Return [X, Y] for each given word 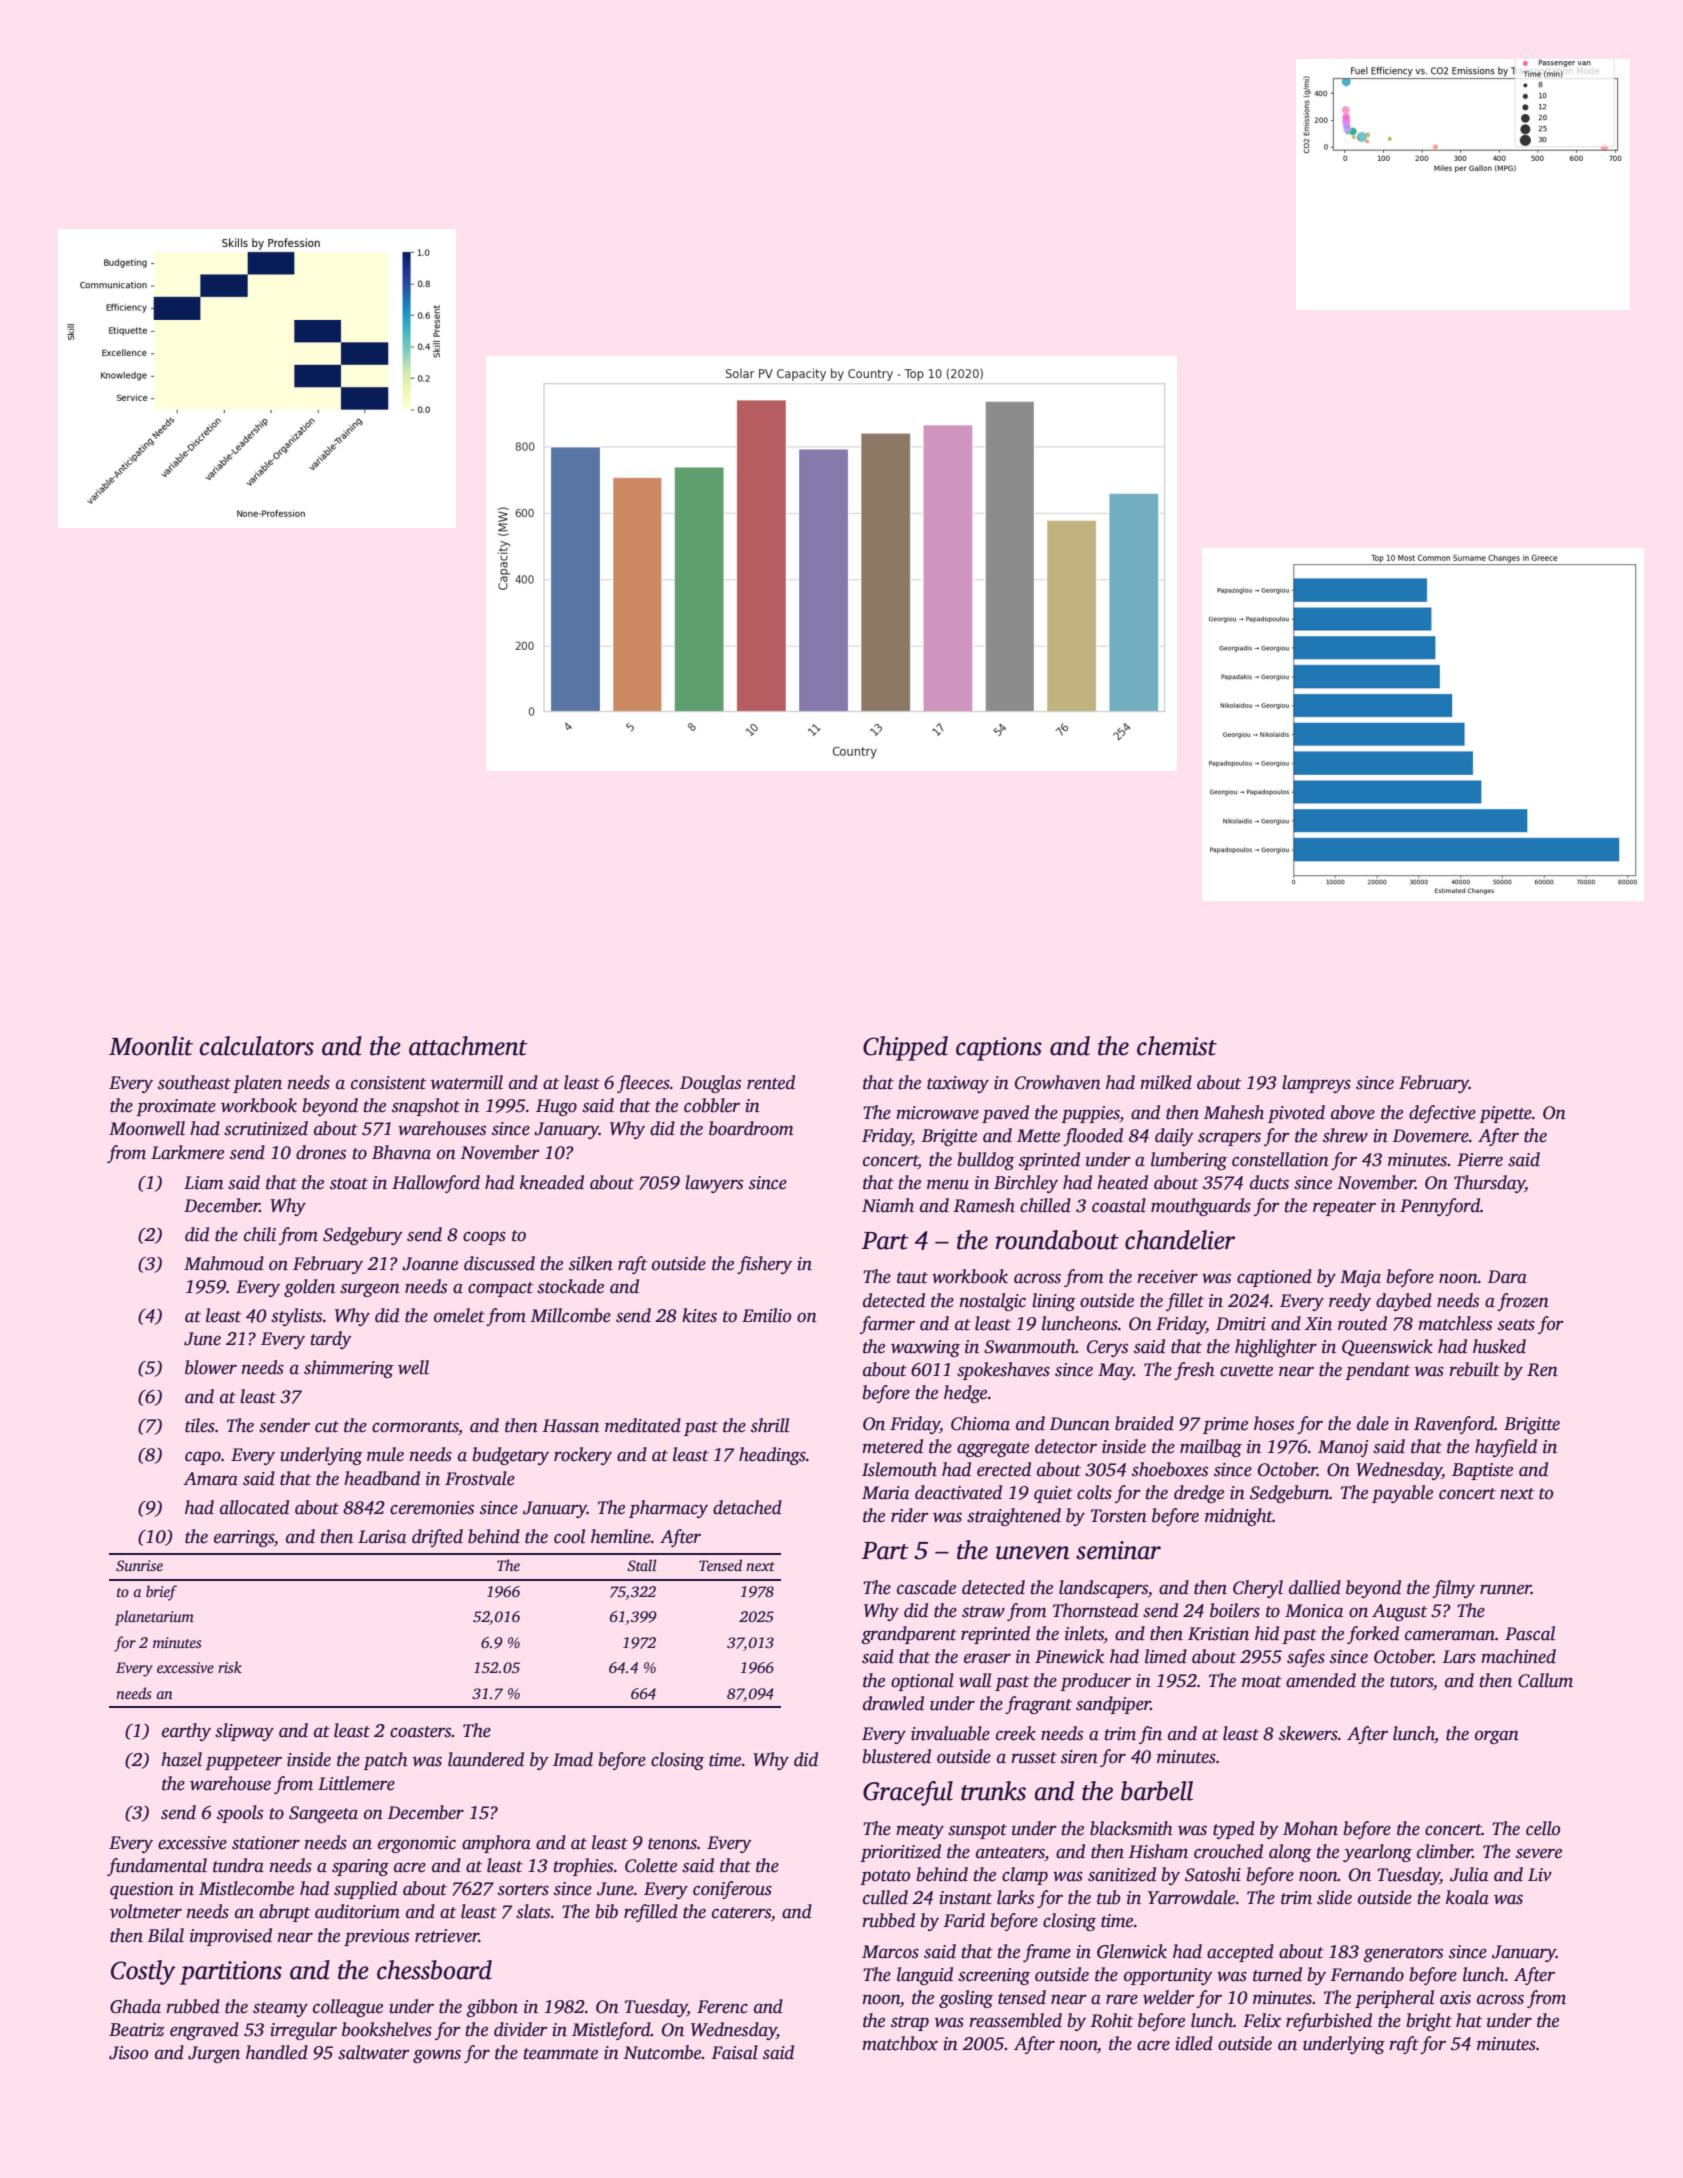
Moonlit [151, 1046]
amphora [496, 1844]
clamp [1025, 1876]
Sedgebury [363, 1236]
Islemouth [899, 1469]
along [1290, 1853]
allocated [254, 1507]
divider [521, 2029]
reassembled [1015, 2020]
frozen [1523, 1302]
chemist [1177, 1046]
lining [1054, 1302]
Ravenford [1454, 1425]
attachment [468, 1046]
